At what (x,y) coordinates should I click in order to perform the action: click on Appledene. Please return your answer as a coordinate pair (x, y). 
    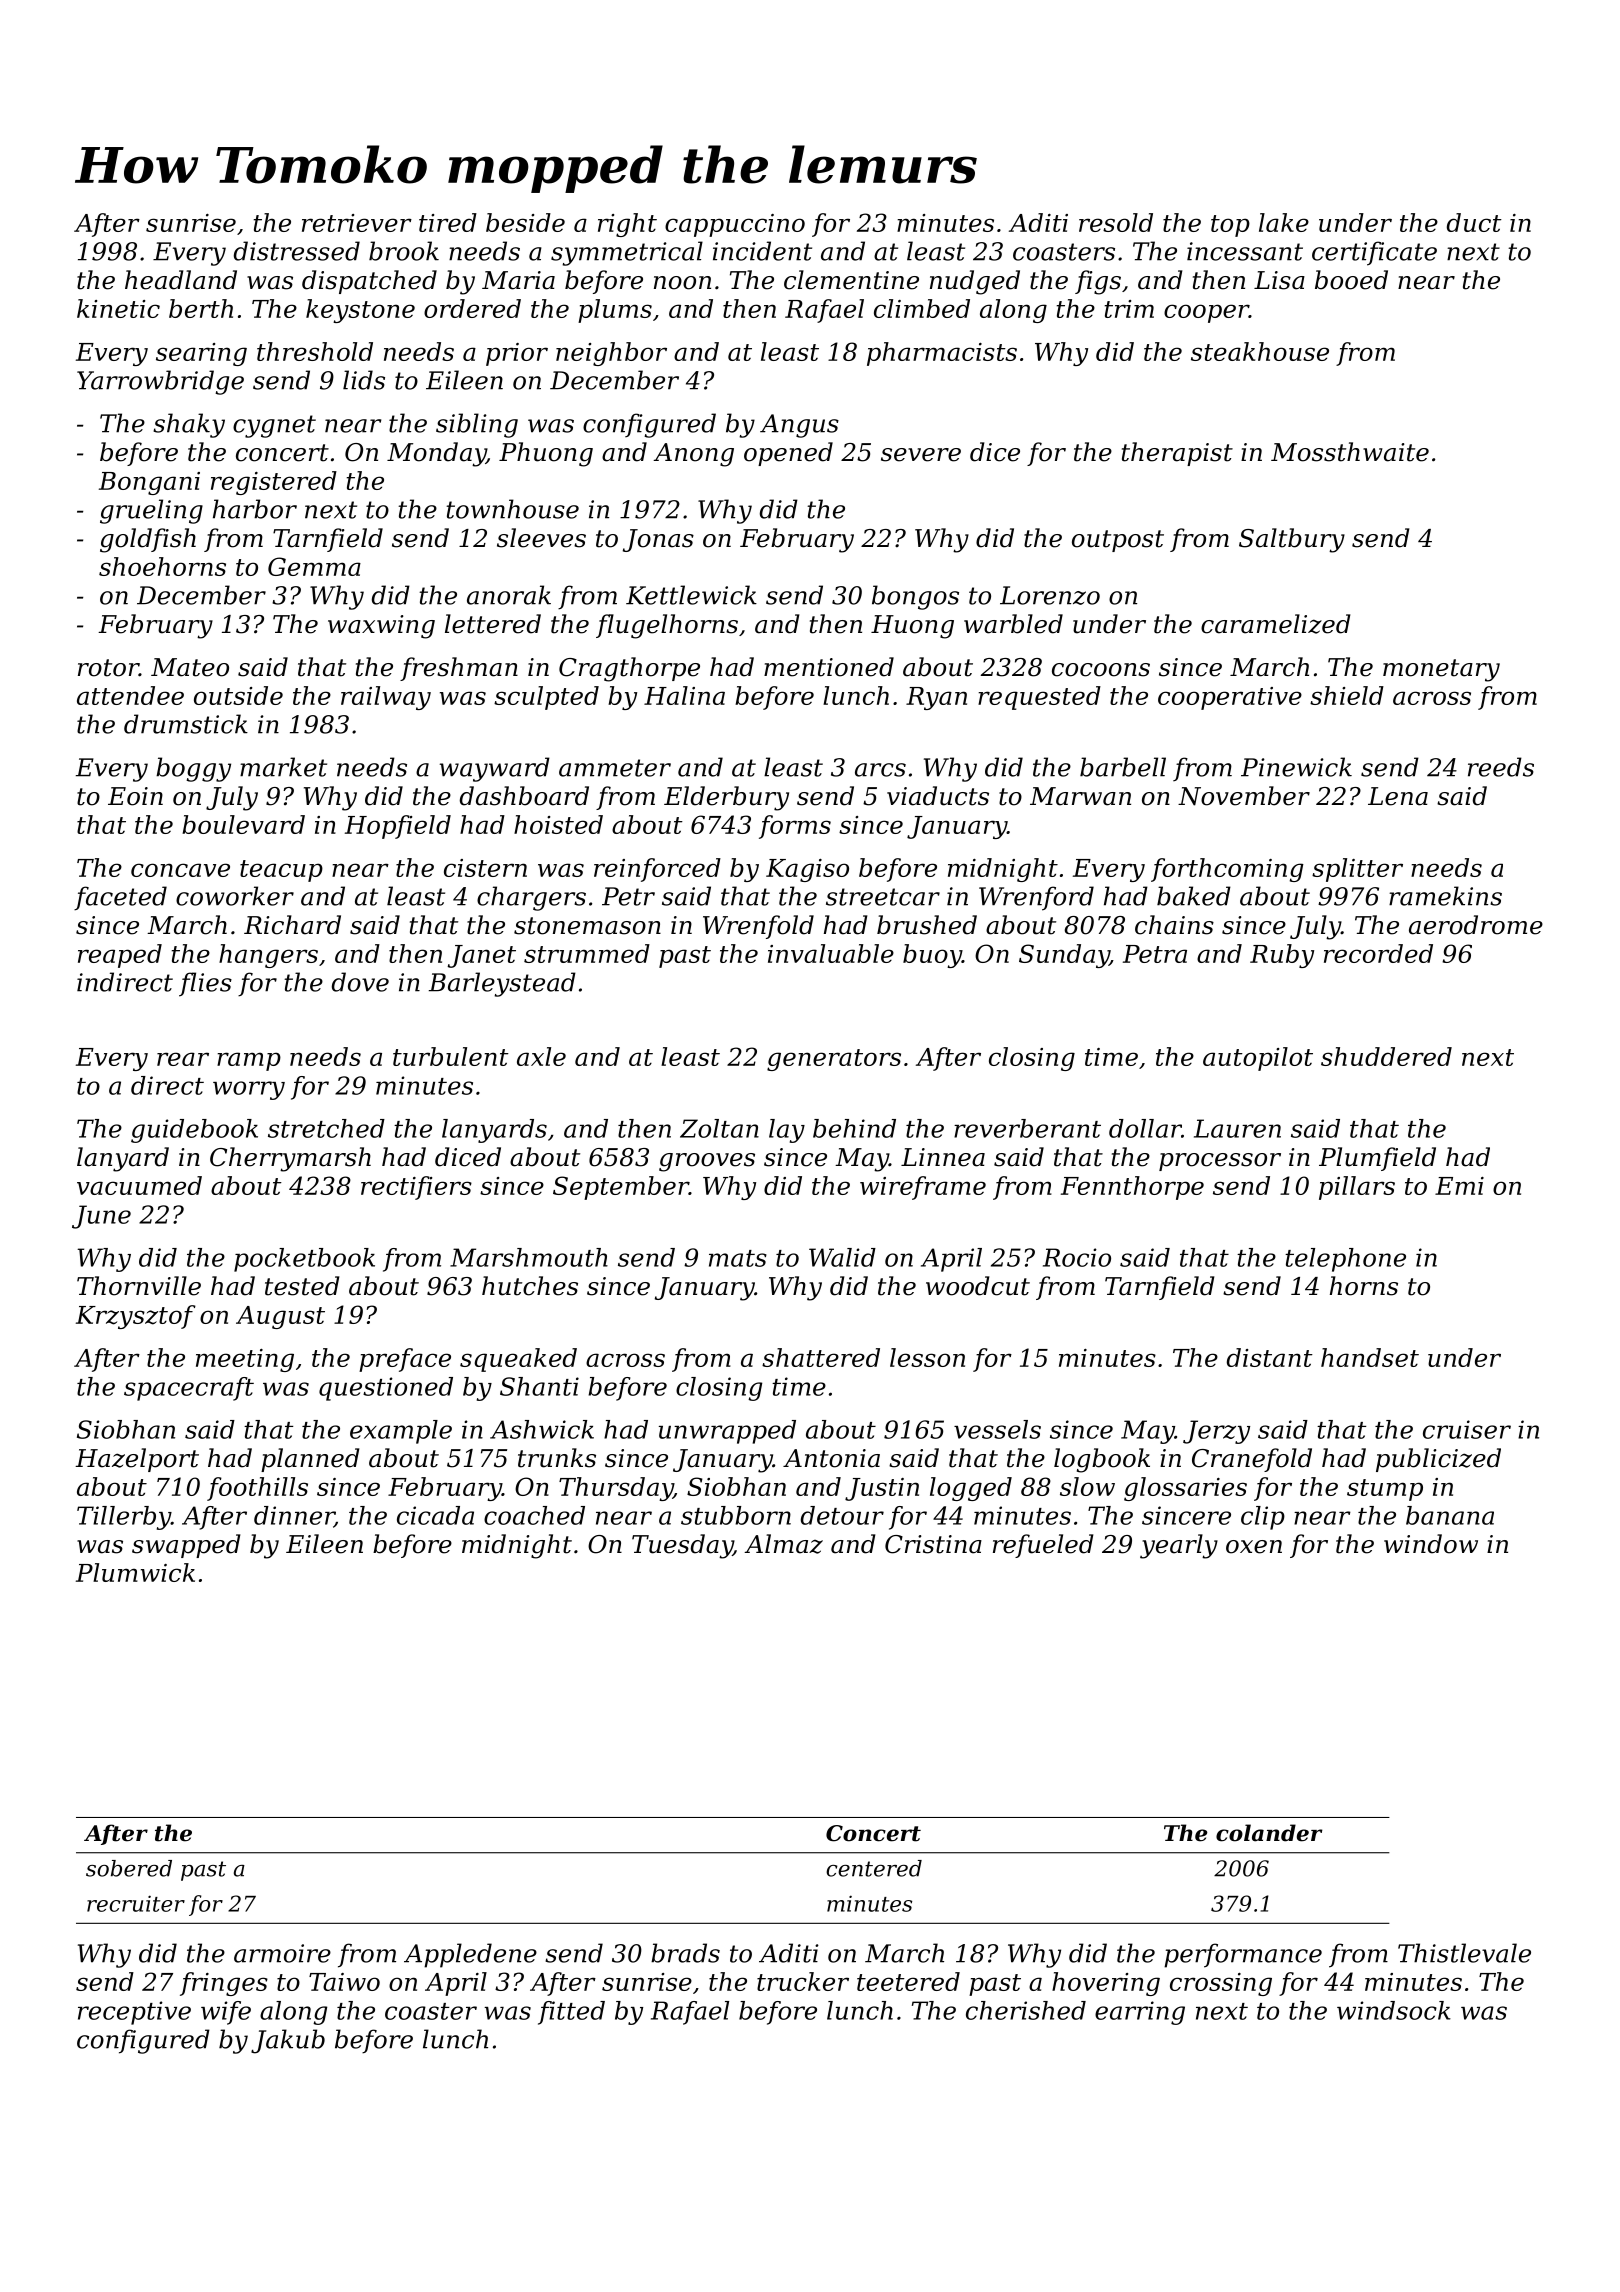
    Looking at the image, I should click on (470, 1955).
